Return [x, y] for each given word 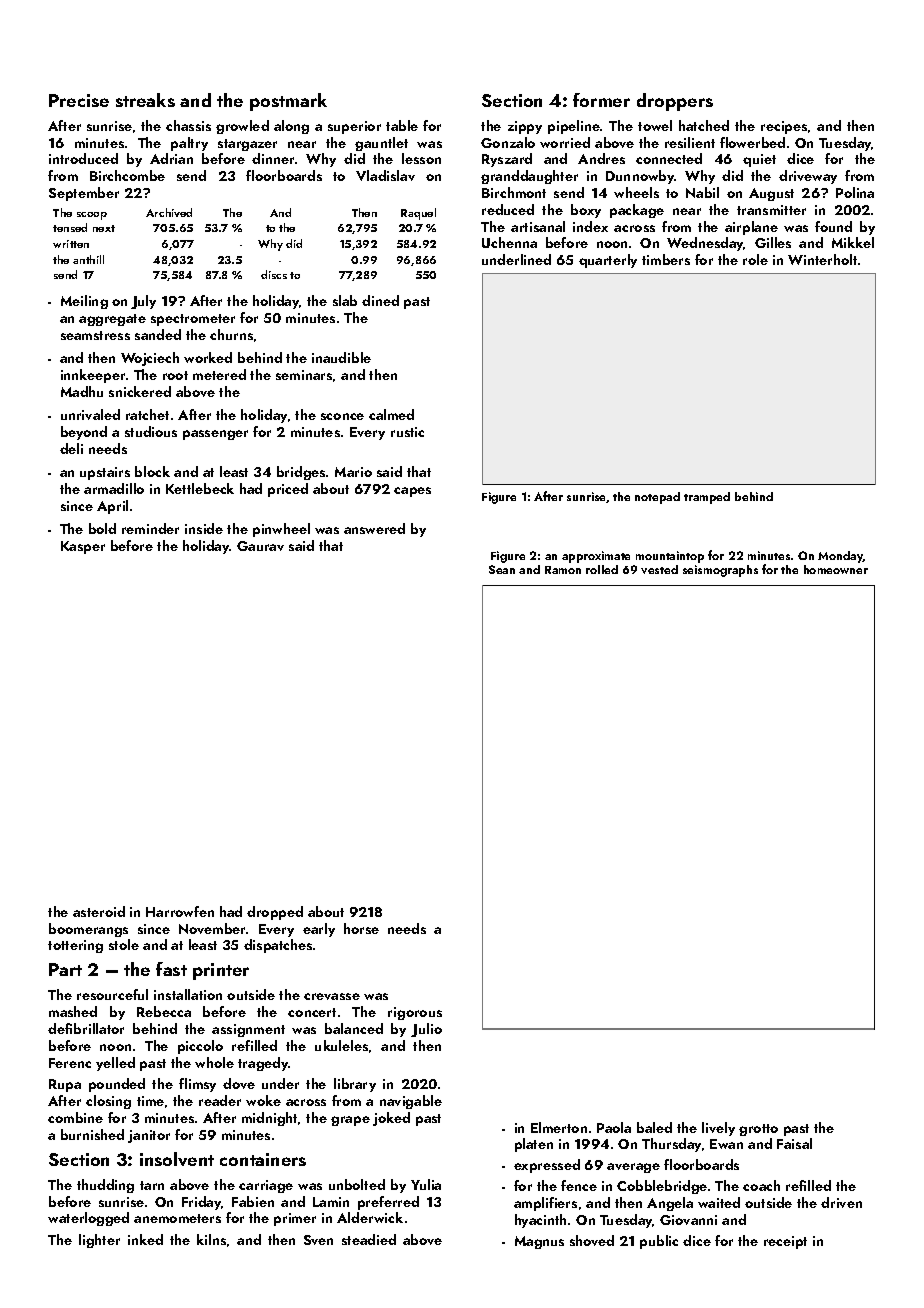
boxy [586, 211]
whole [214, 1062]
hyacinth [540, 1221]
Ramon [563, 570]
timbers [666, 259]
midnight [269, 1119]
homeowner [836, 569]
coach [761, 1185]
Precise [79, 100]
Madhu [82, 391]
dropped [275, 913]
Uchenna [509, 242]
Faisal [794, 1143]
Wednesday [705, 244]
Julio [426, 1030]
